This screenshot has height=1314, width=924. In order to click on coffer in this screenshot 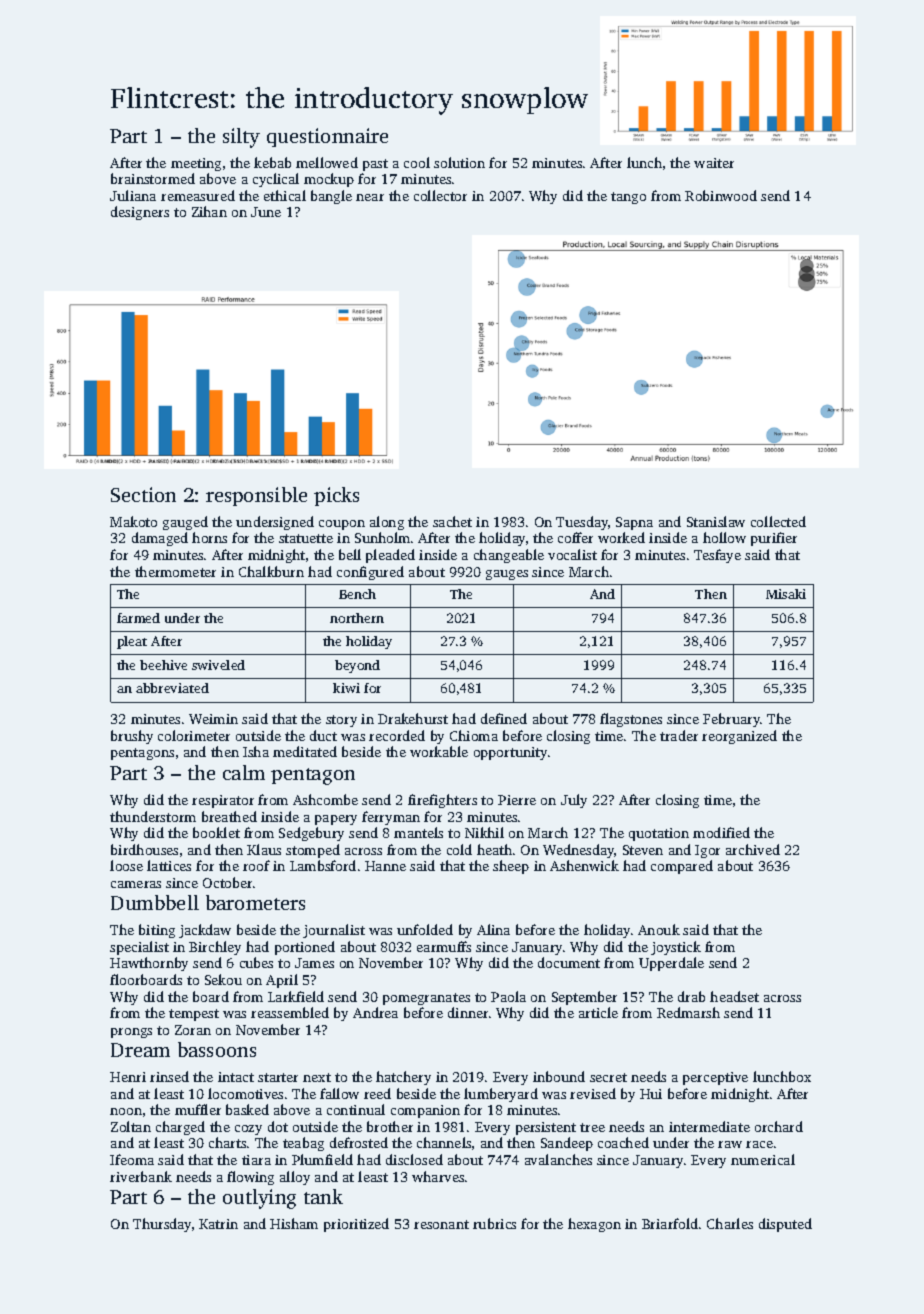, I will do `click(575, 537)`.
